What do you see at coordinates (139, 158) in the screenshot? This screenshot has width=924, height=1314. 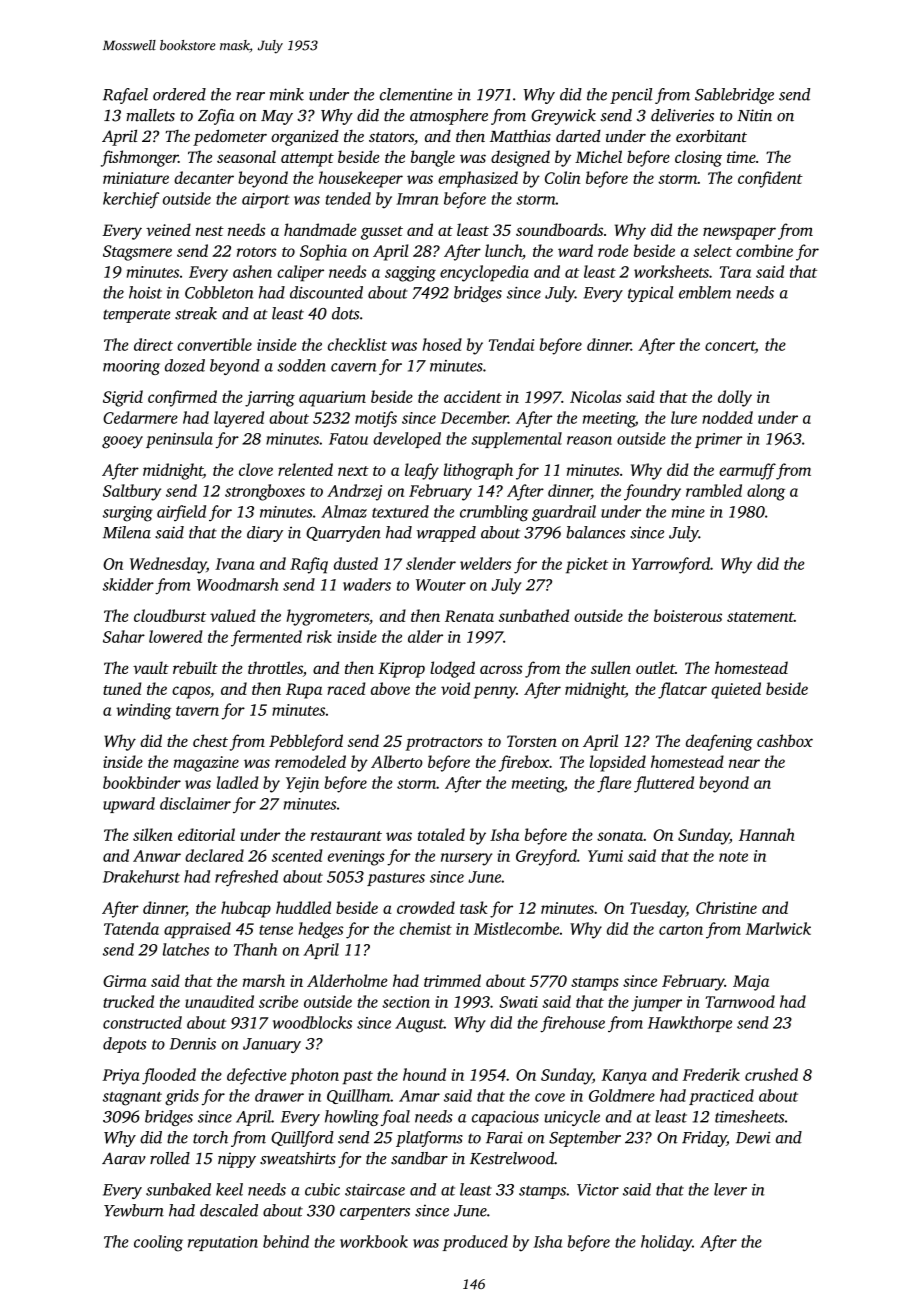 I see `fishmonger` at bounding box center [139, 158].
